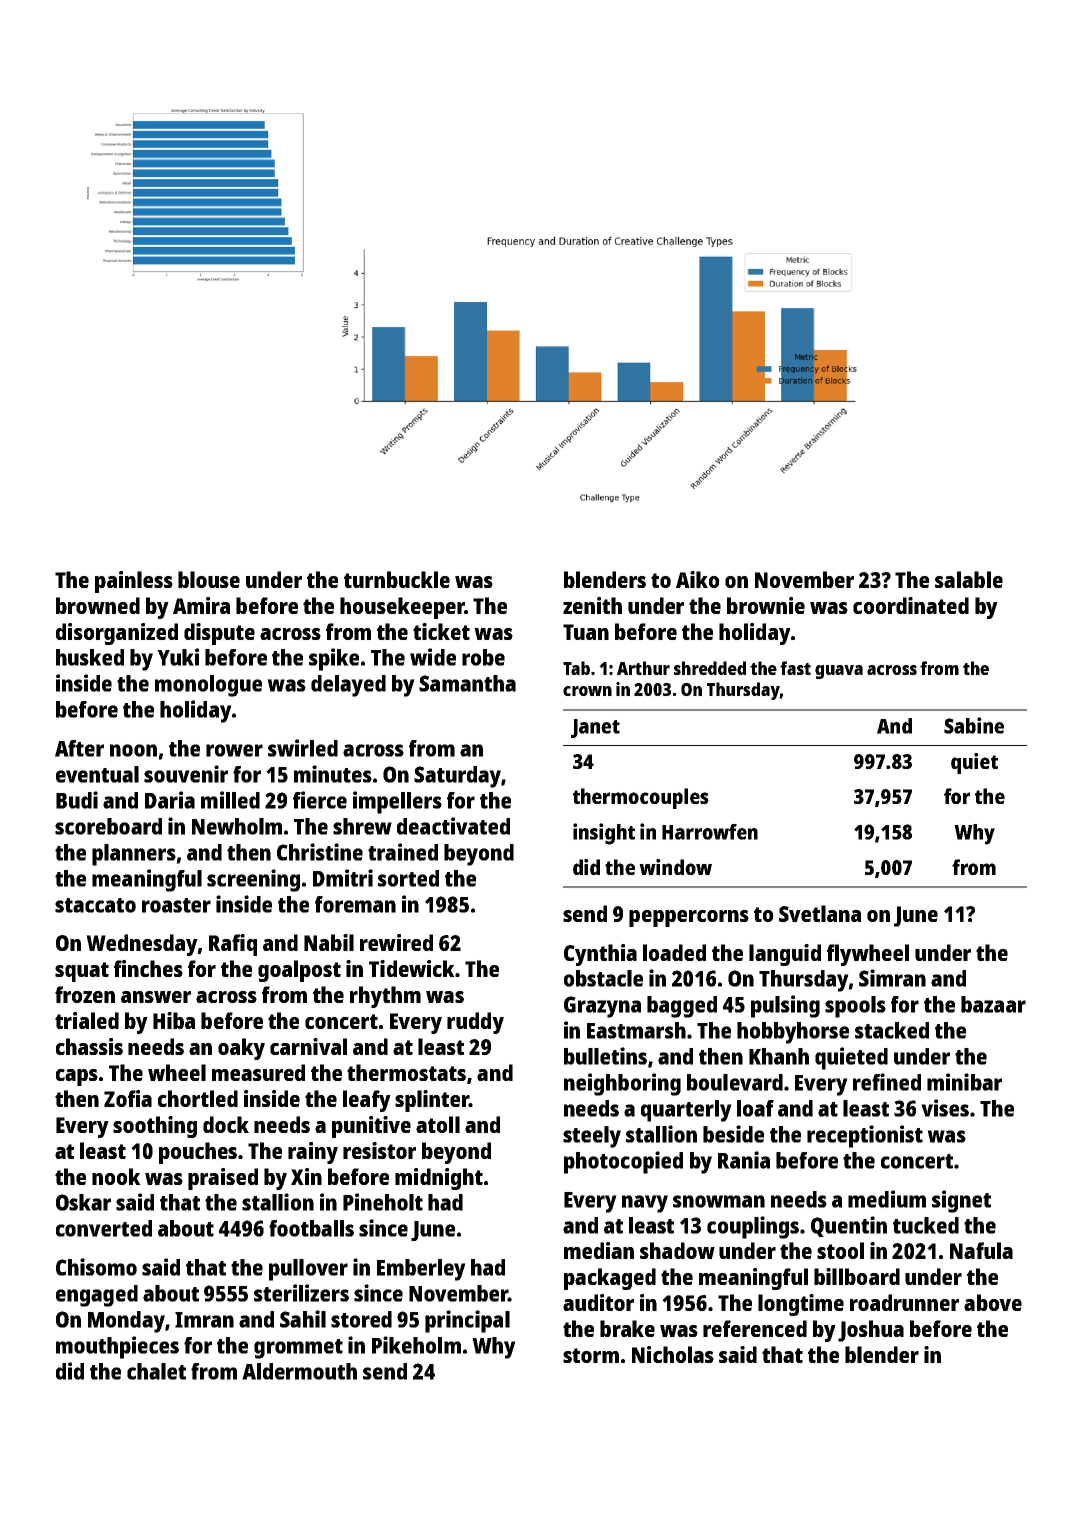  Describe the element at coordinates (603, 978) in the screenshot. I see `obstacle` at that location.
